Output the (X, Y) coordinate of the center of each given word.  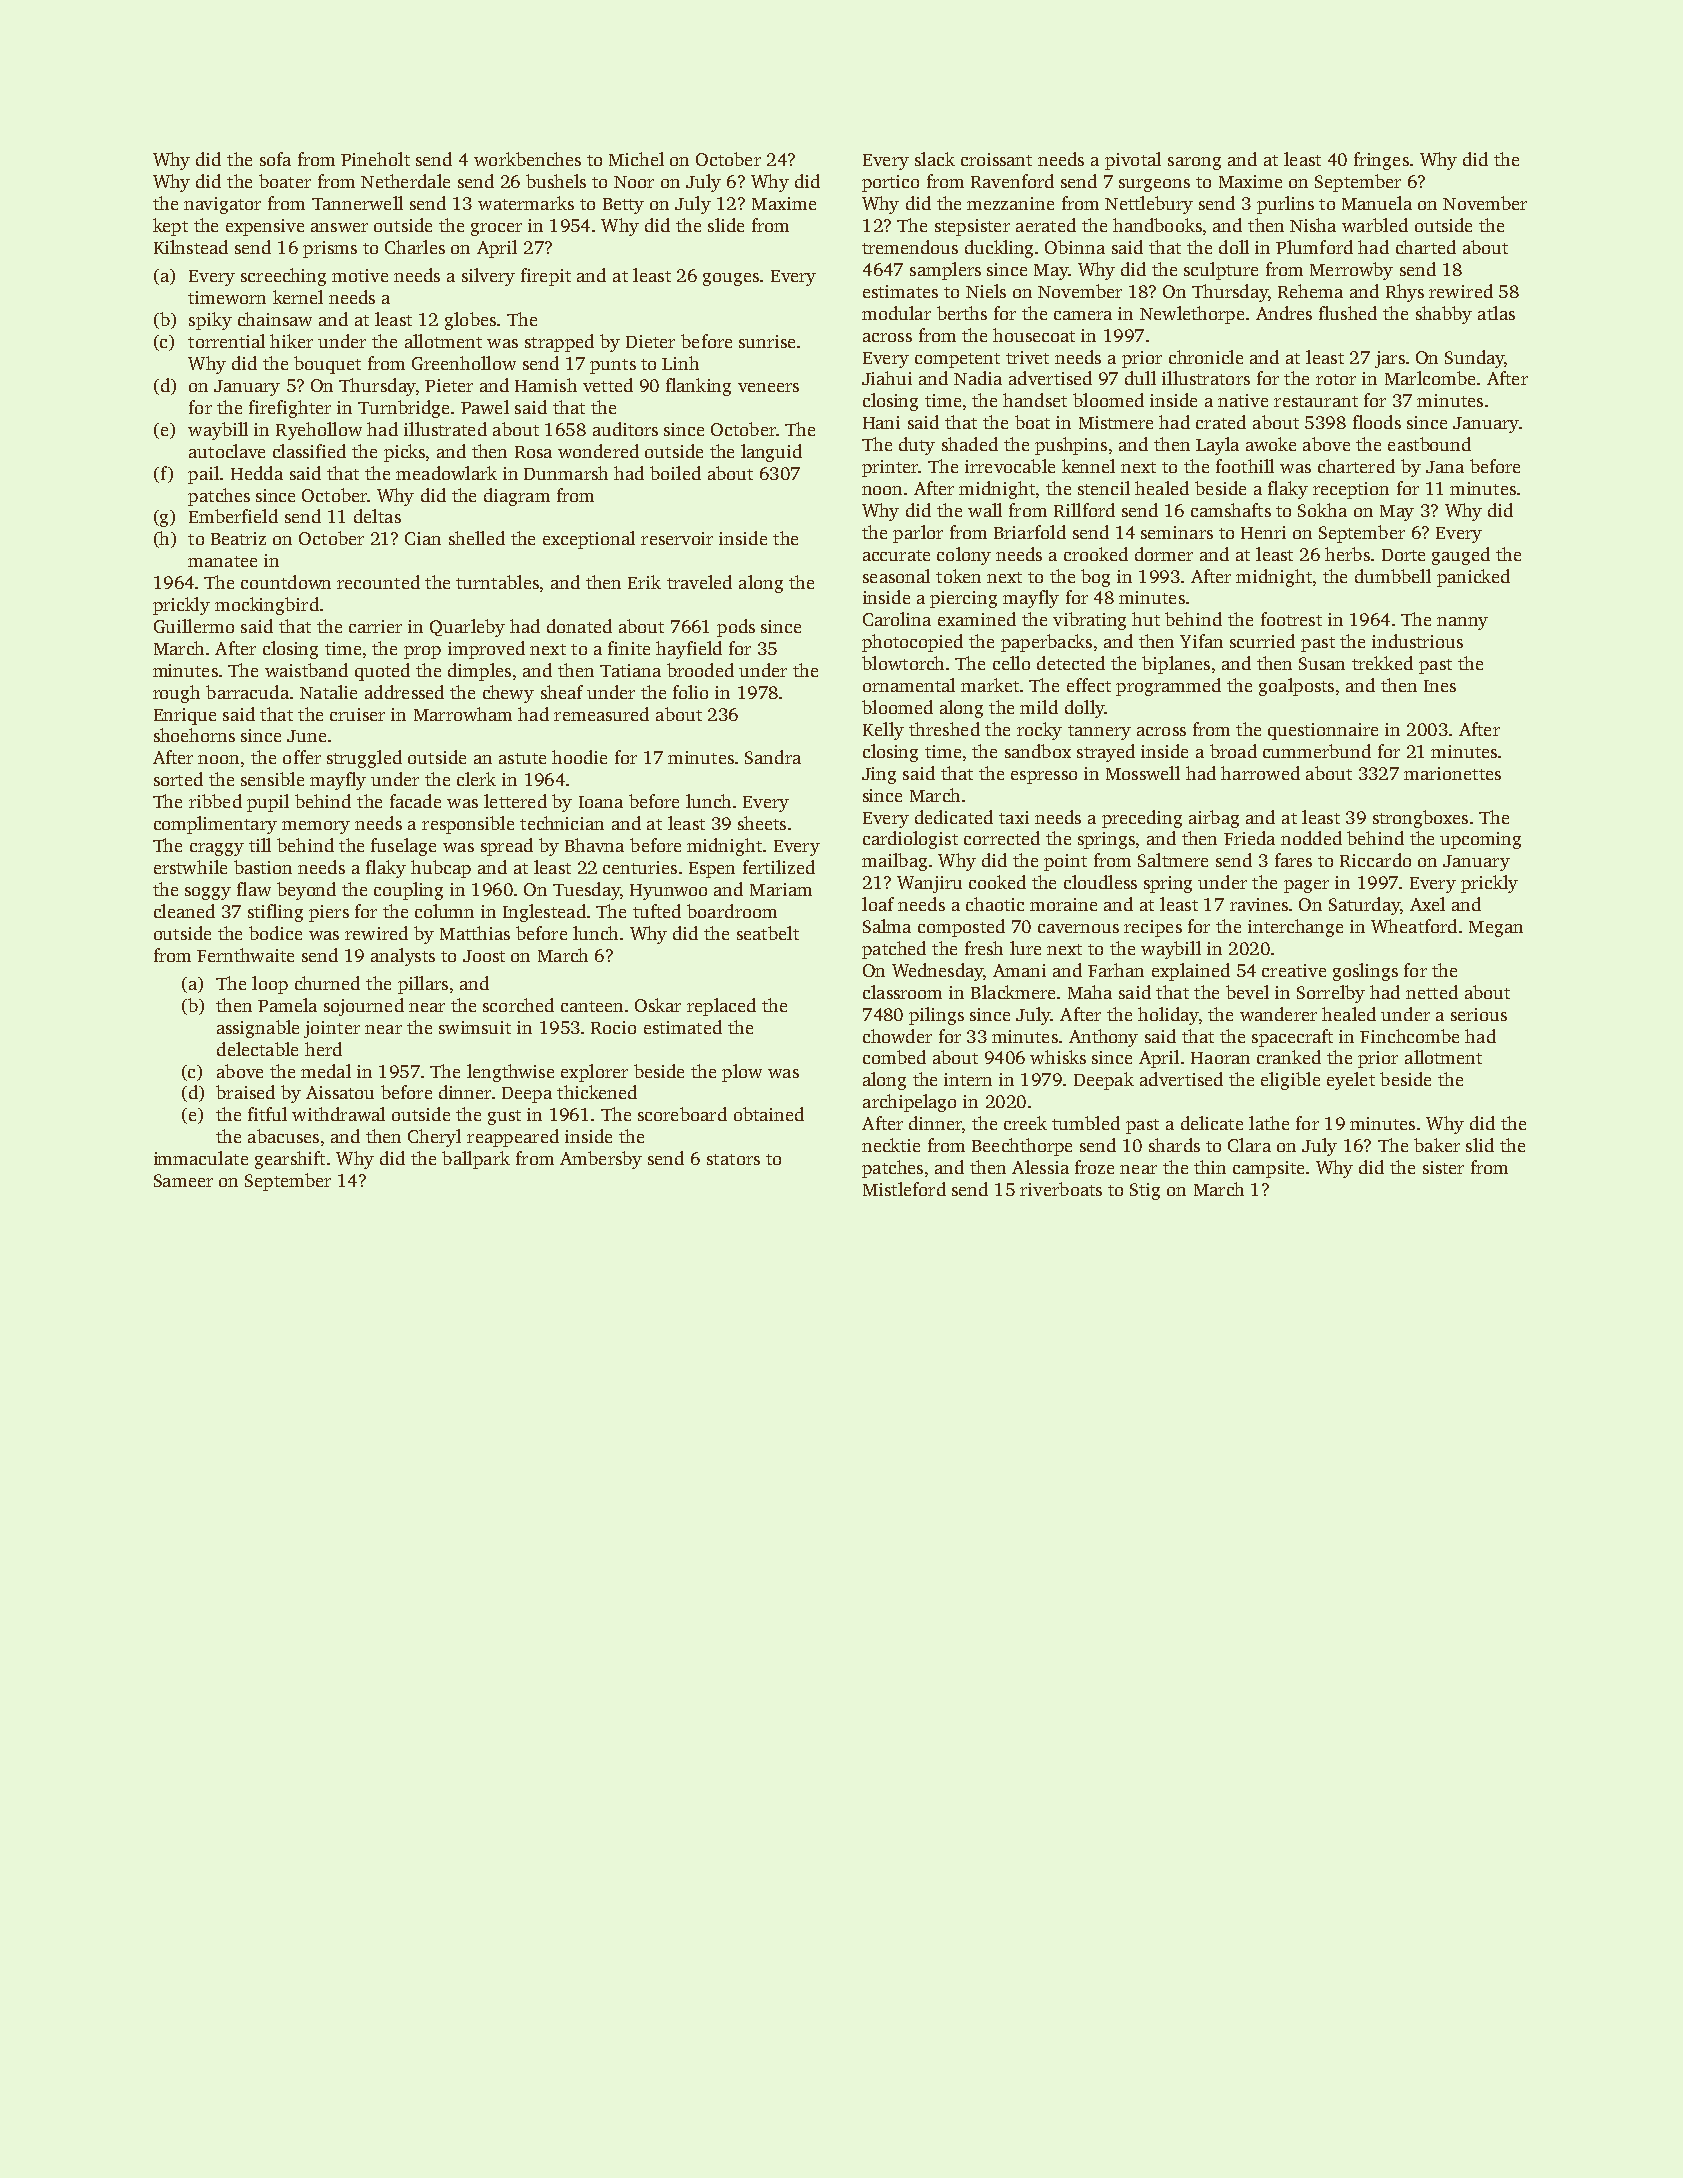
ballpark (476, 1160)
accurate (896, 555)
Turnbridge (403, 409)
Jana (1445, 467)
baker (1437, 1145)
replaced (721, 1007)
